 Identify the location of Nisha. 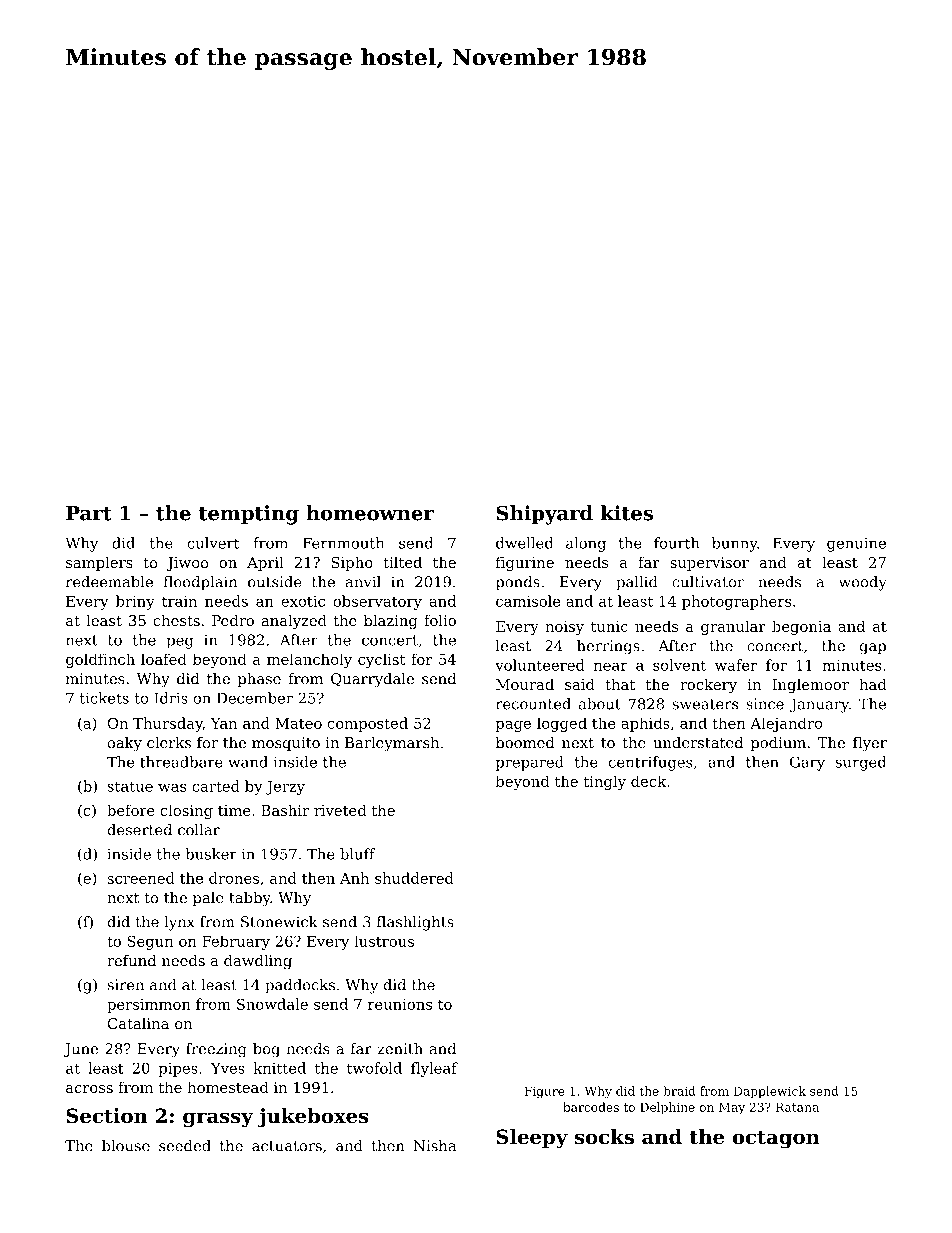
(435, 1146).
